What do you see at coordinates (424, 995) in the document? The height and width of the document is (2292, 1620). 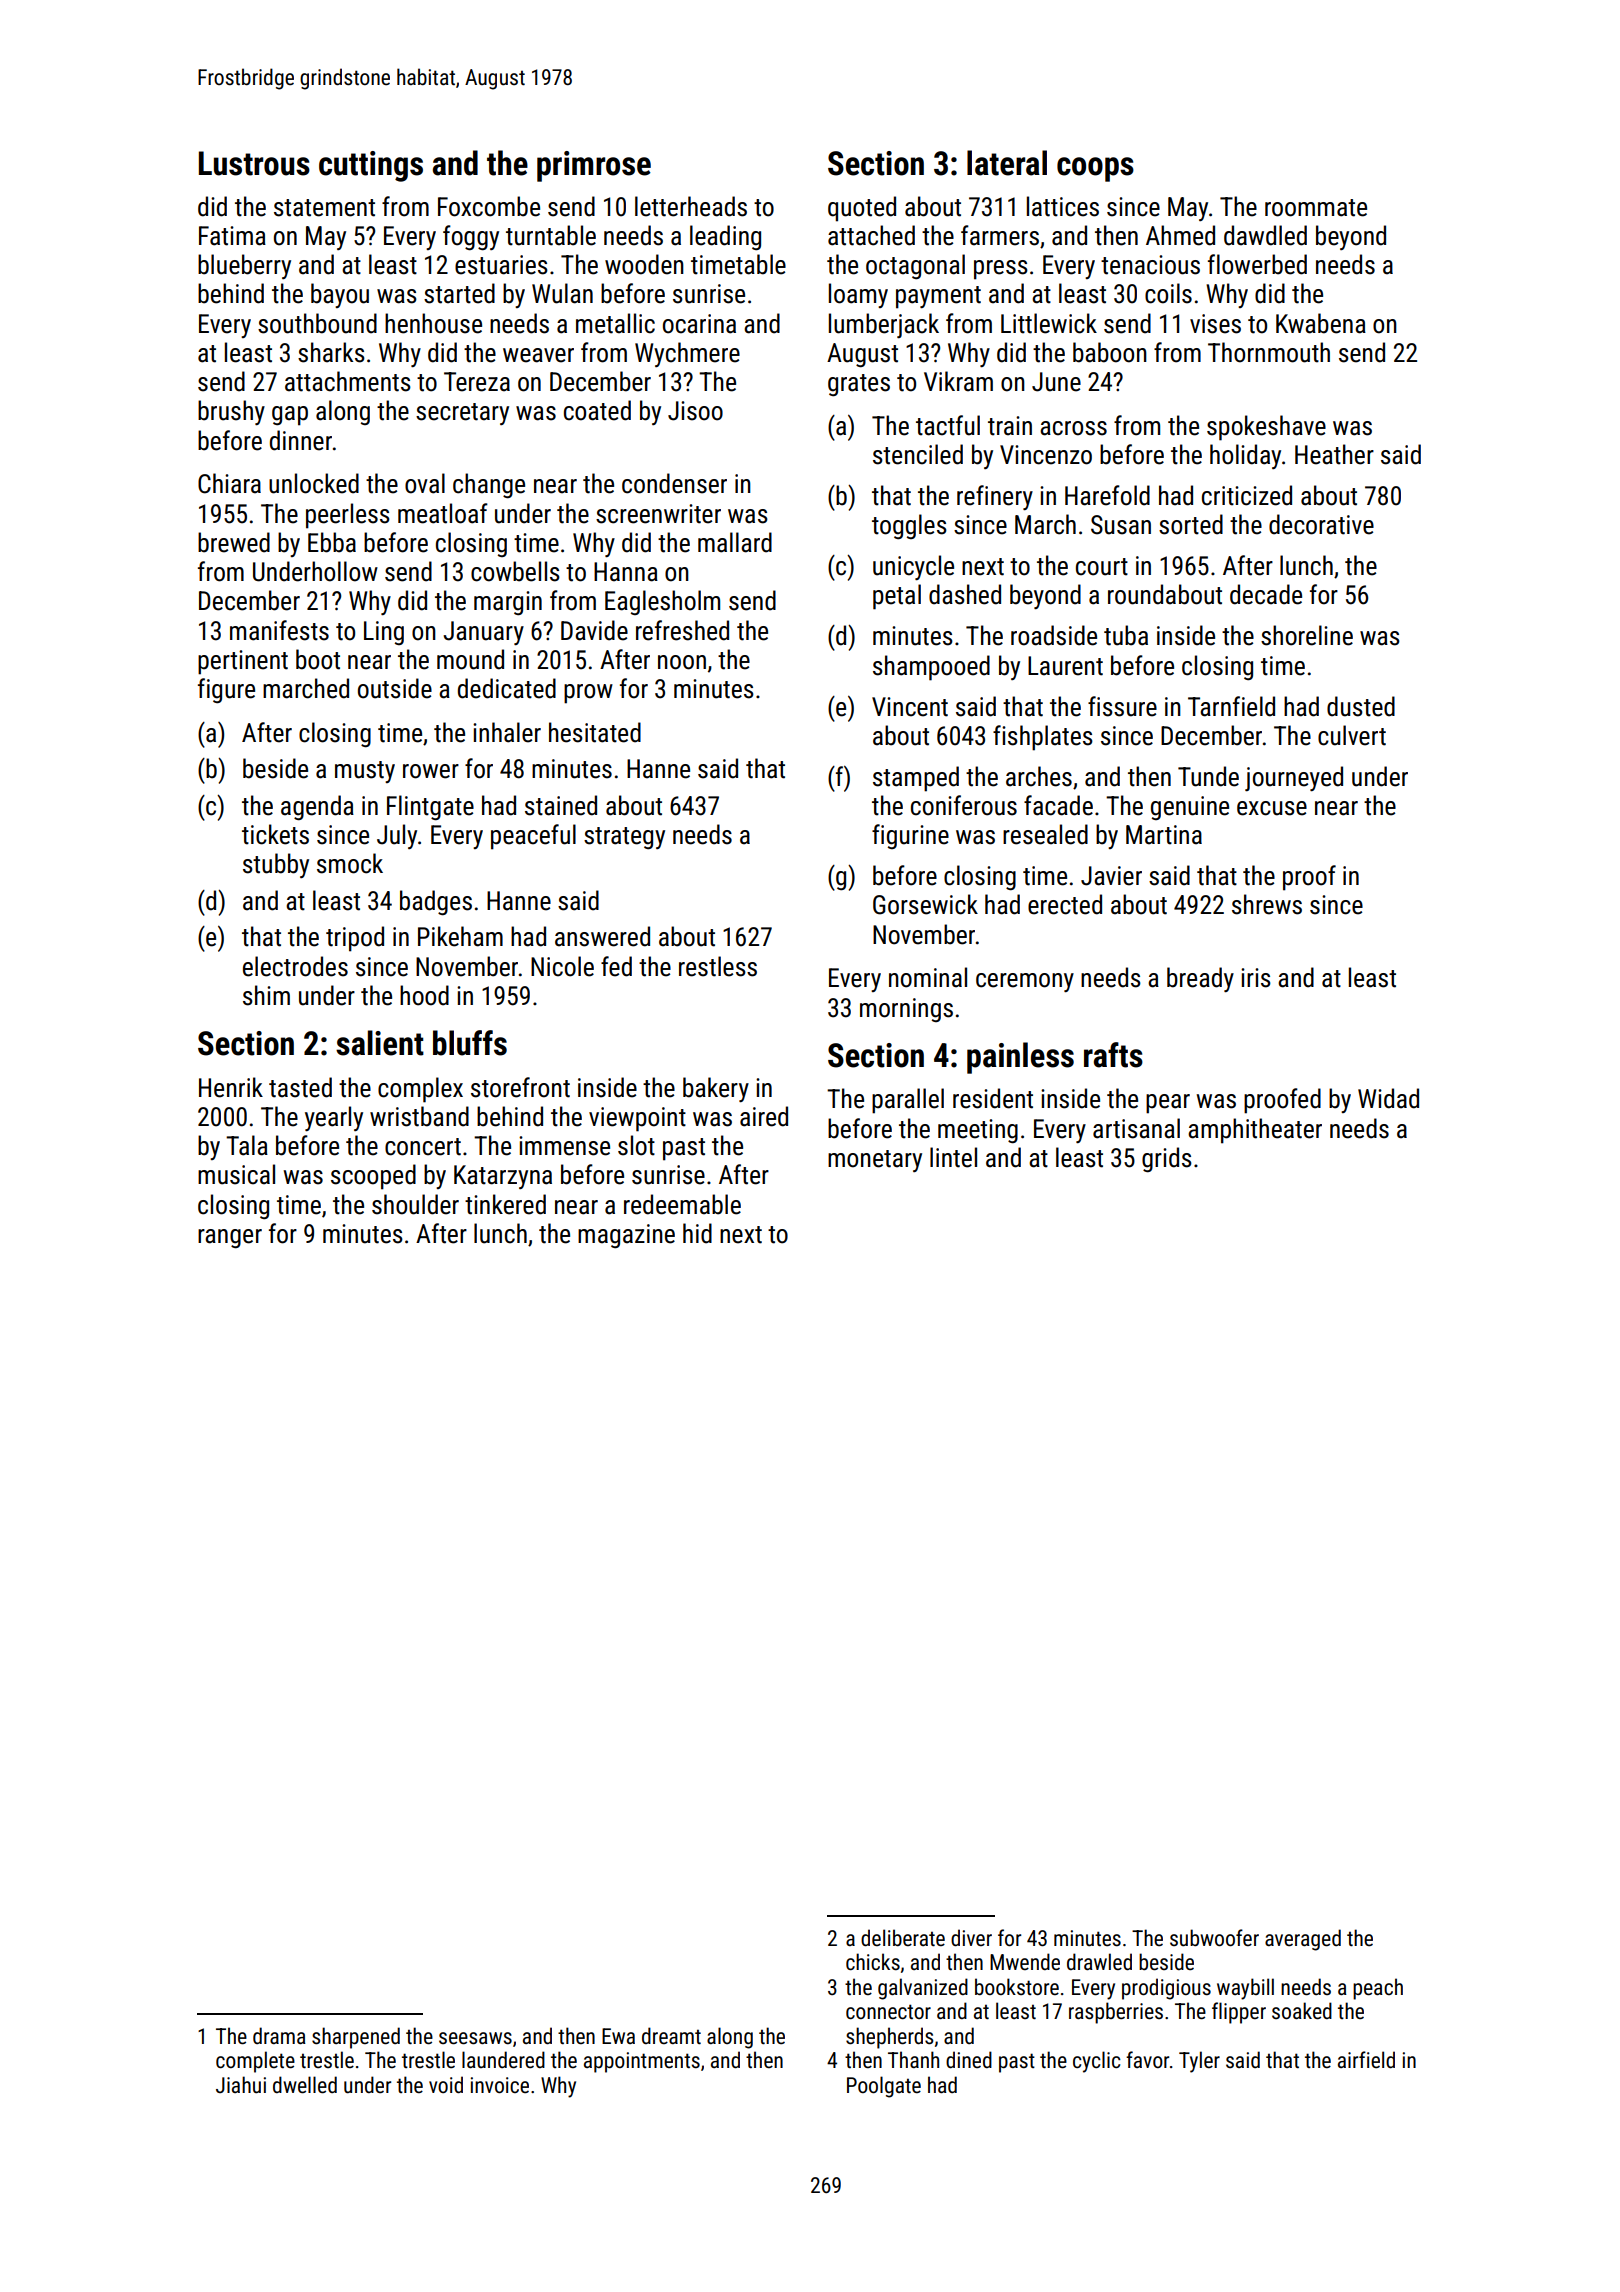 I see `hood` at bounding box center [424, 995].
